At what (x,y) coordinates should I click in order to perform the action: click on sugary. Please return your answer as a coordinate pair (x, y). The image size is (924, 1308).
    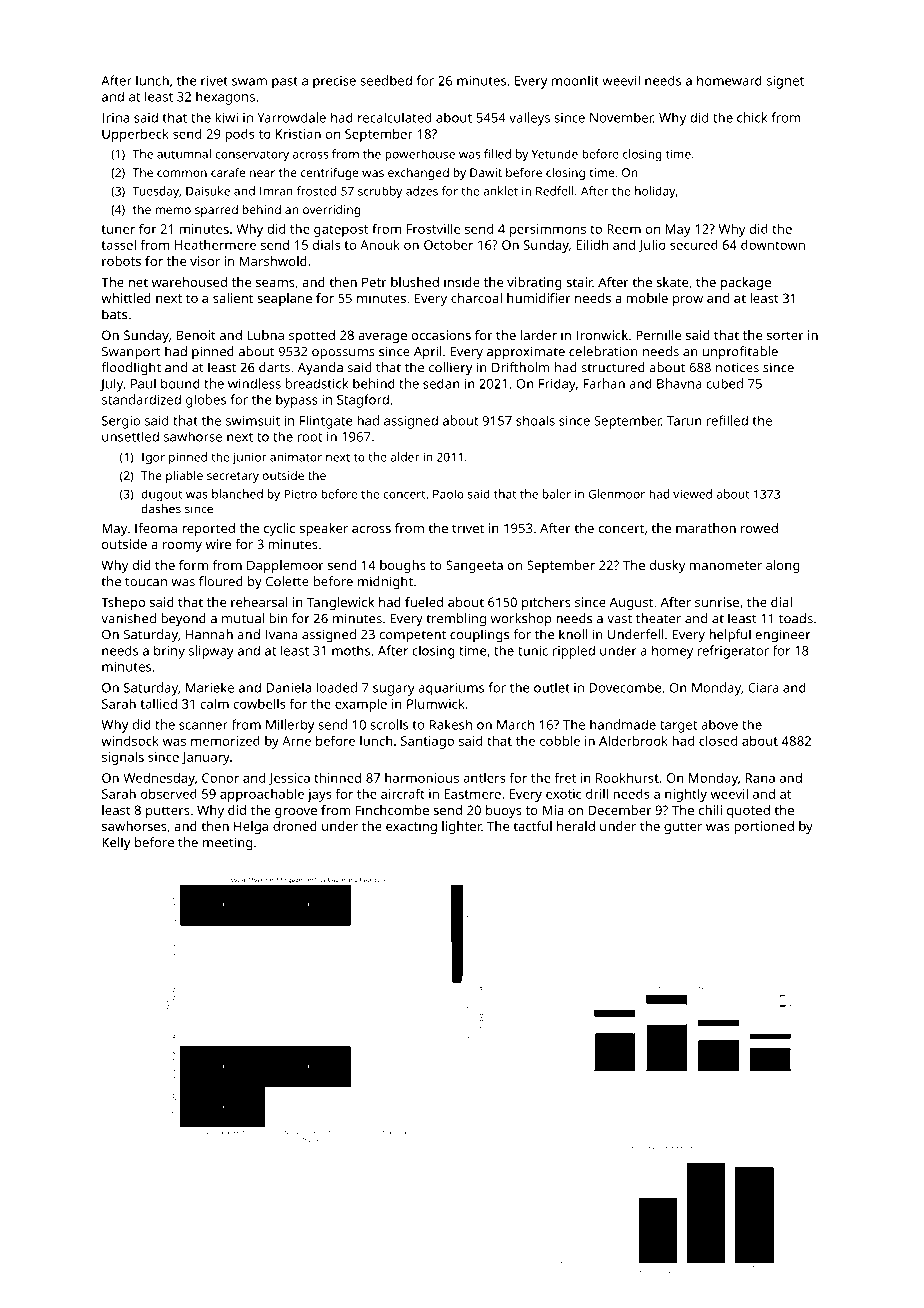
    Looking at the image, I should click on (394, 690).
